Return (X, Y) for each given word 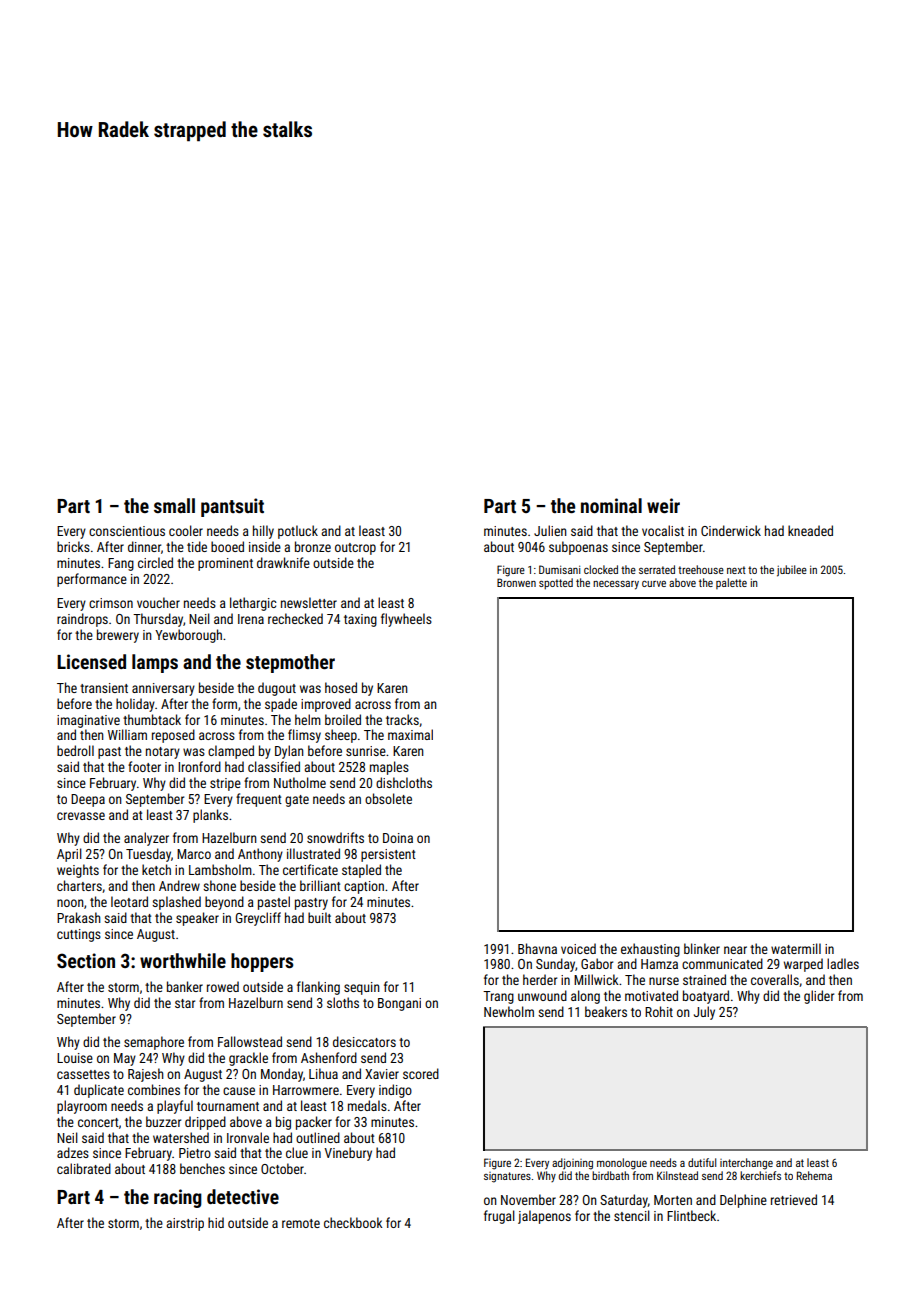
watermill (796, 948)
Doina (398, 838)
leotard (129, 901)
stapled (361, 871)
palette (731, 583)
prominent (225, 564)
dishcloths (404, 782)
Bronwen (516, 582)
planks (210, 816)
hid (216, 1222)
